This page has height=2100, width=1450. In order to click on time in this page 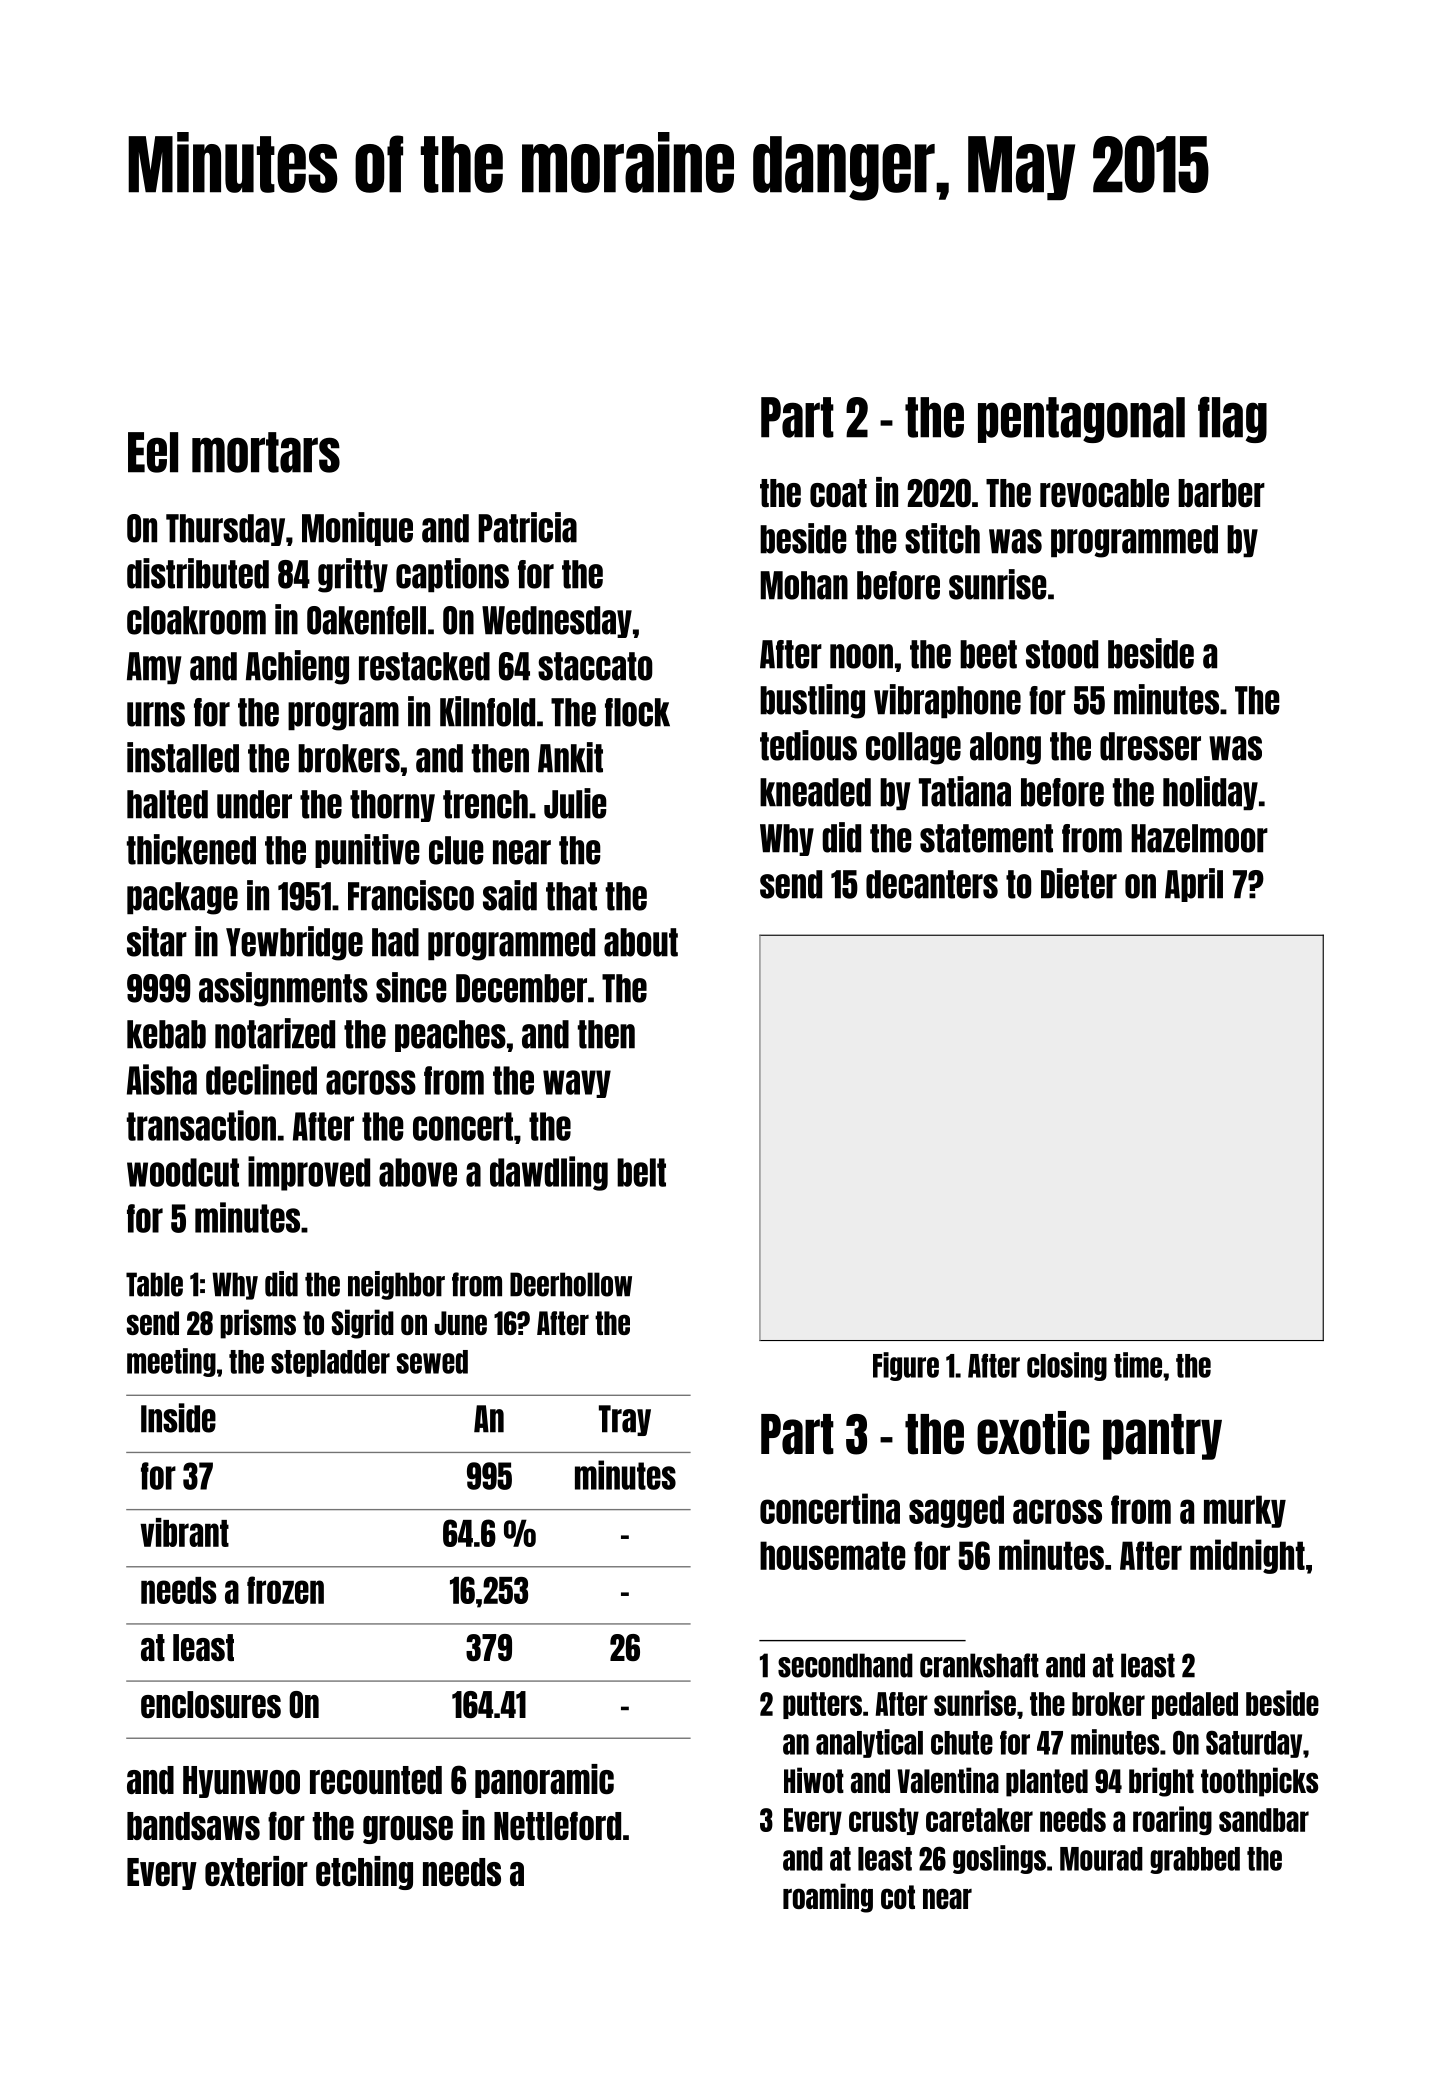, I will do `click(1138, 1365)`.
